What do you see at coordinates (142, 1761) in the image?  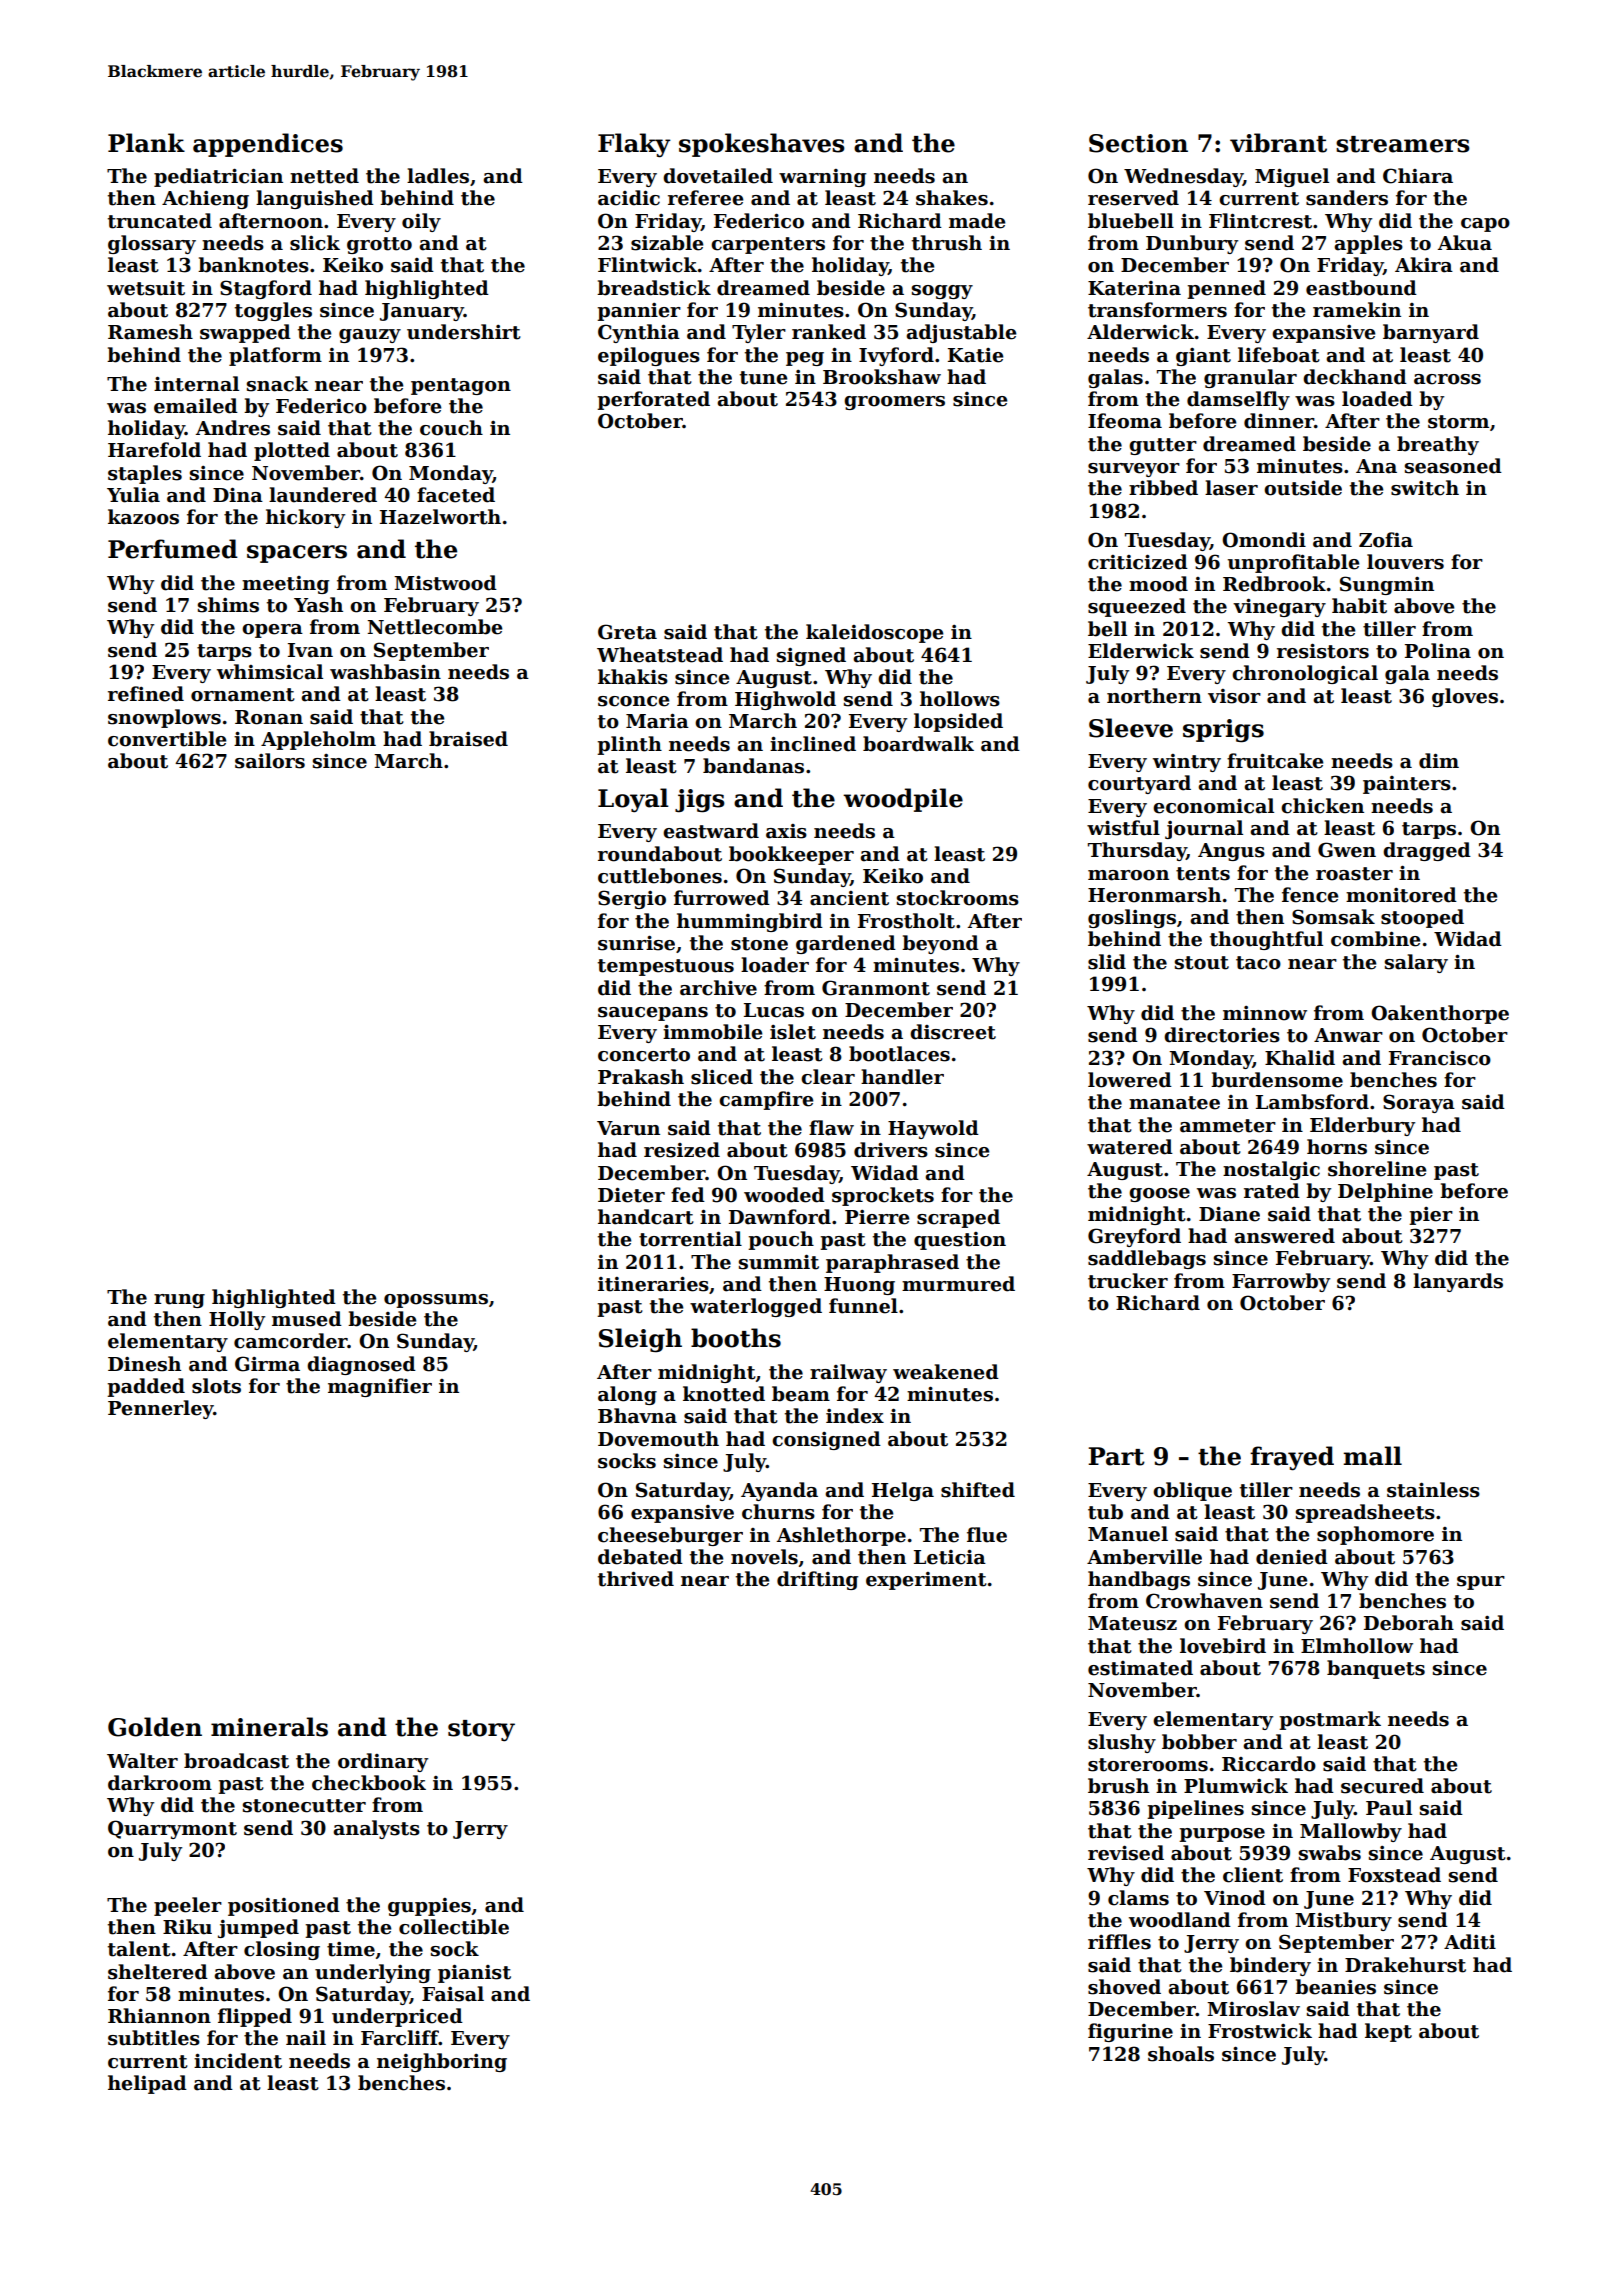 I see `Walter` at bounding box center [142, 1761].
